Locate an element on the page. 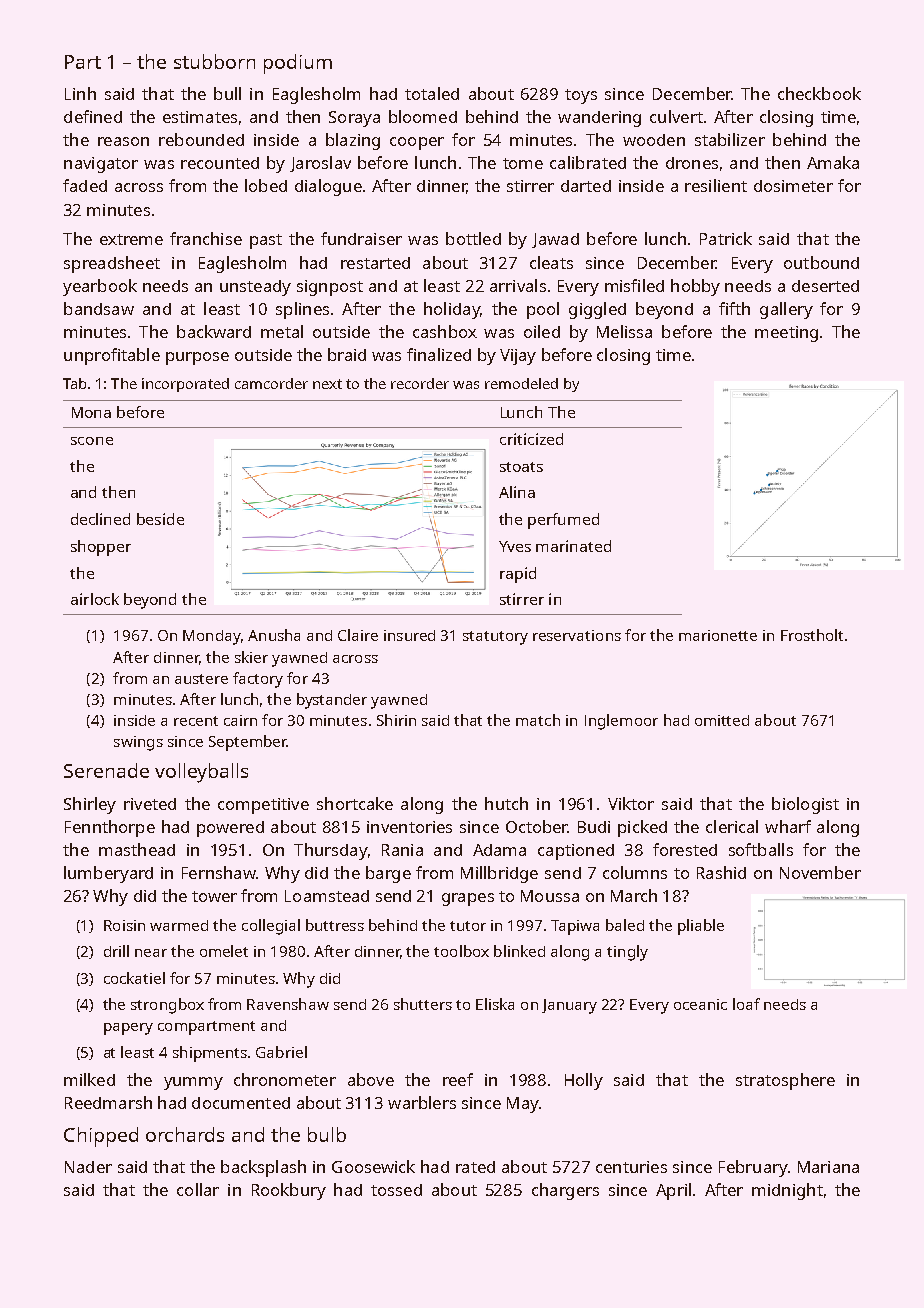 This document has height=1308, width=924. austere is located at coordinates (201, 679).
